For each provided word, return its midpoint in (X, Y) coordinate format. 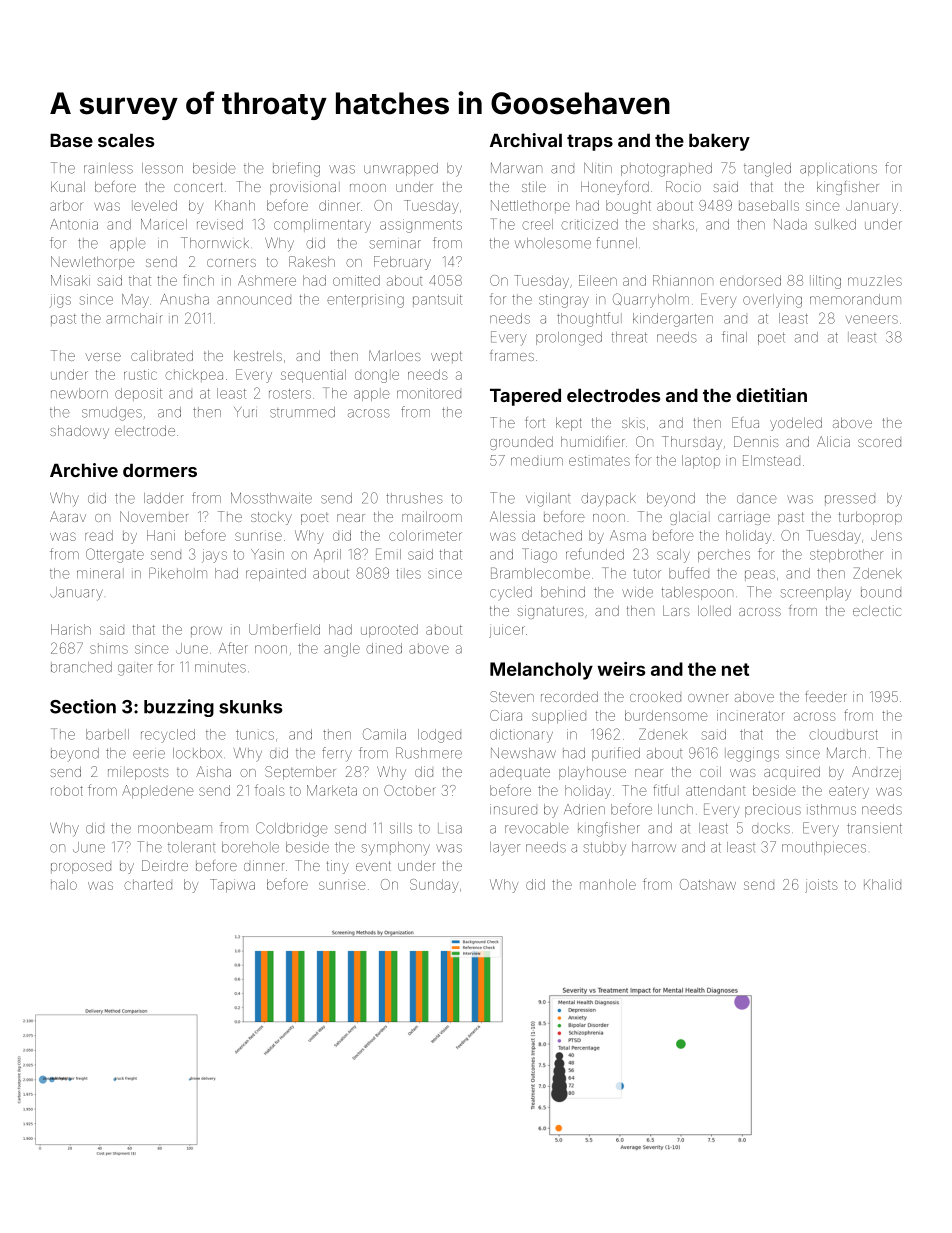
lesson (162, 168)
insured (513, 809)
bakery (719, 142)
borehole (250, 847)
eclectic (877, 610)
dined (384, 648)
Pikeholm (178, 573)
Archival (526, 140)
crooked (655, 696)
